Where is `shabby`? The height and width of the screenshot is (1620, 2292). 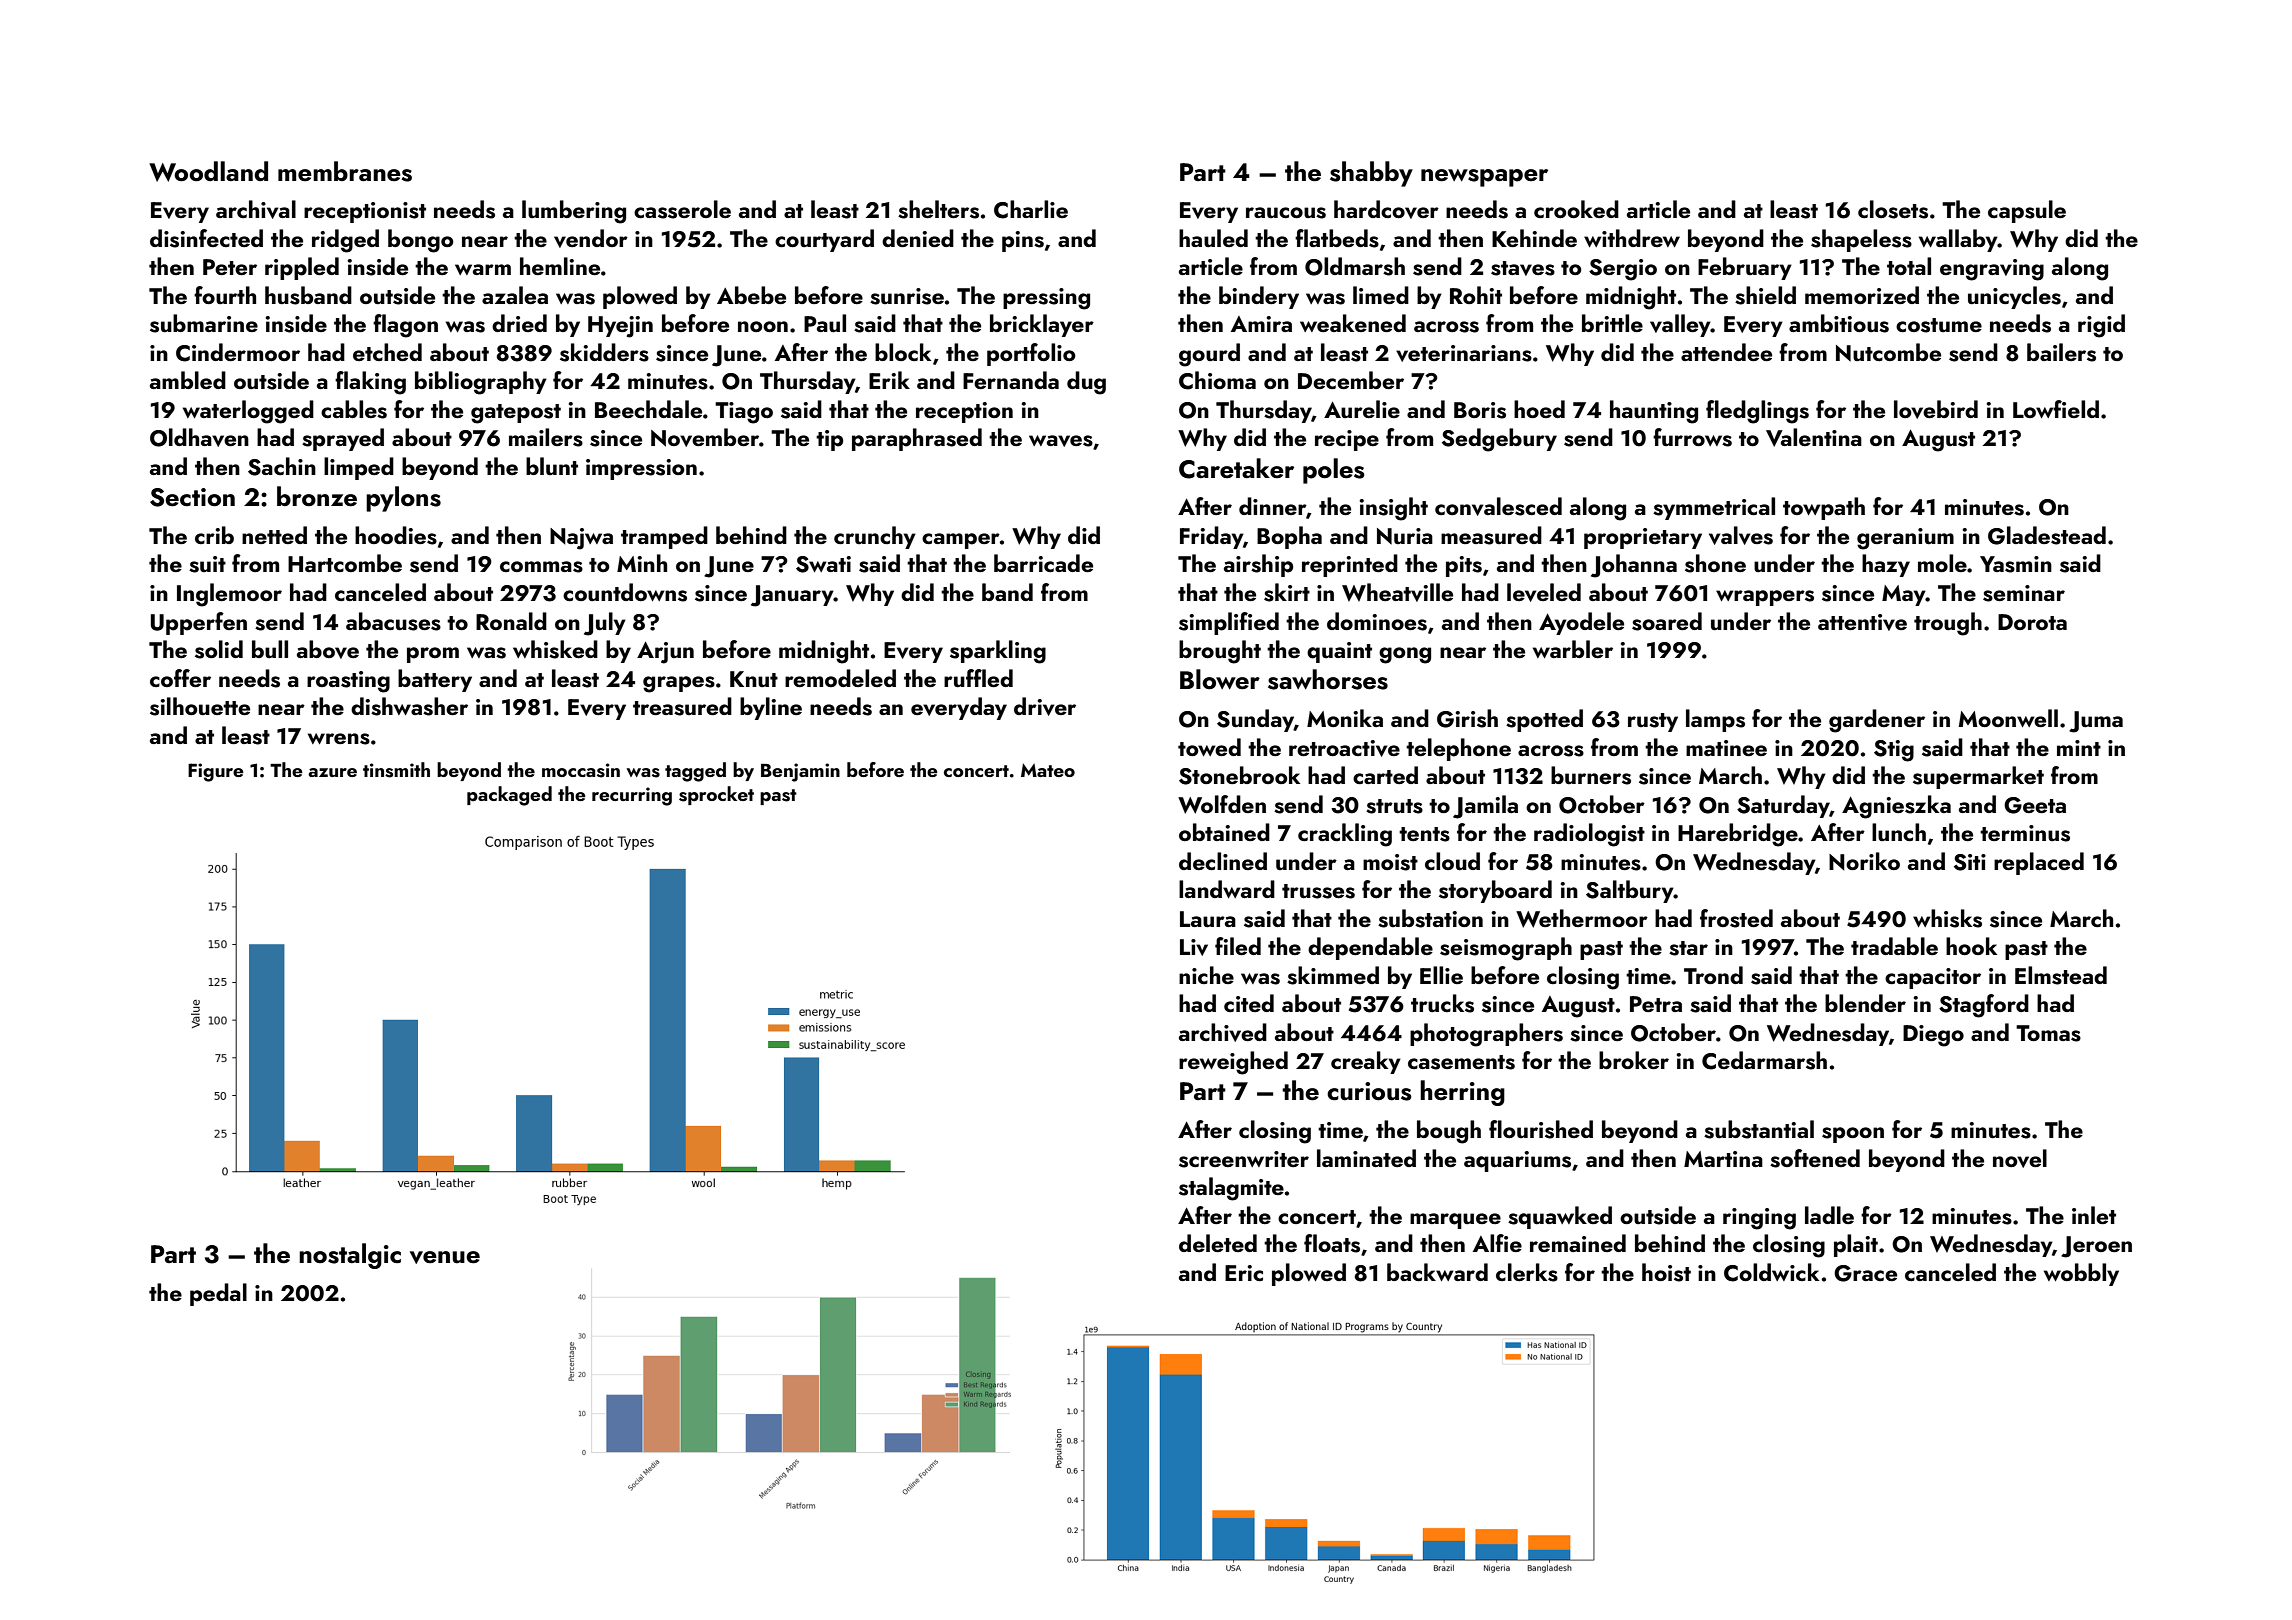
shabby is located at coordinates (1371, 174).
